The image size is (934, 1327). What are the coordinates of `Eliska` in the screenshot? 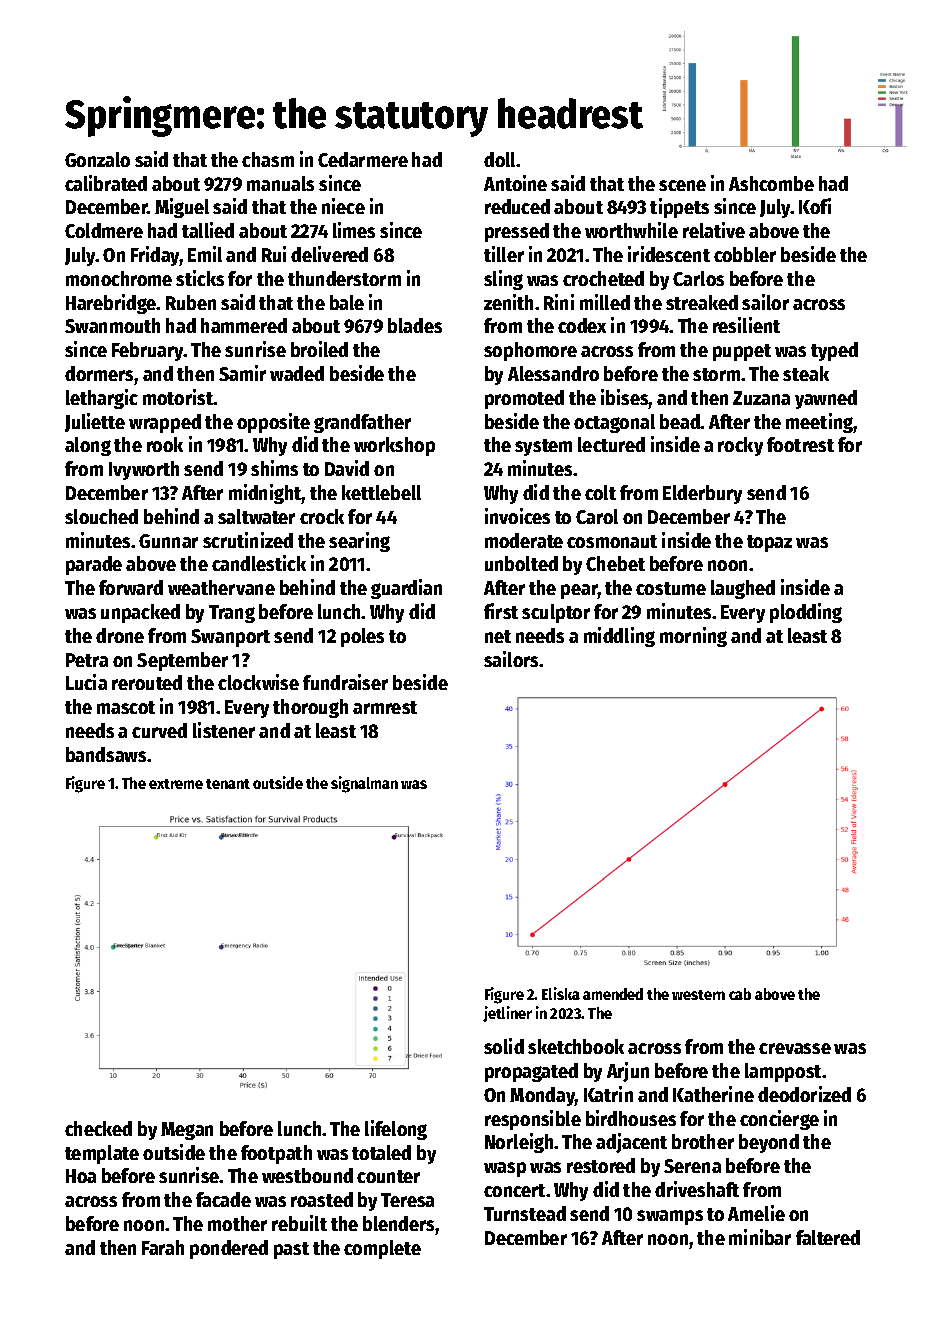 It's located at (561, 993).
